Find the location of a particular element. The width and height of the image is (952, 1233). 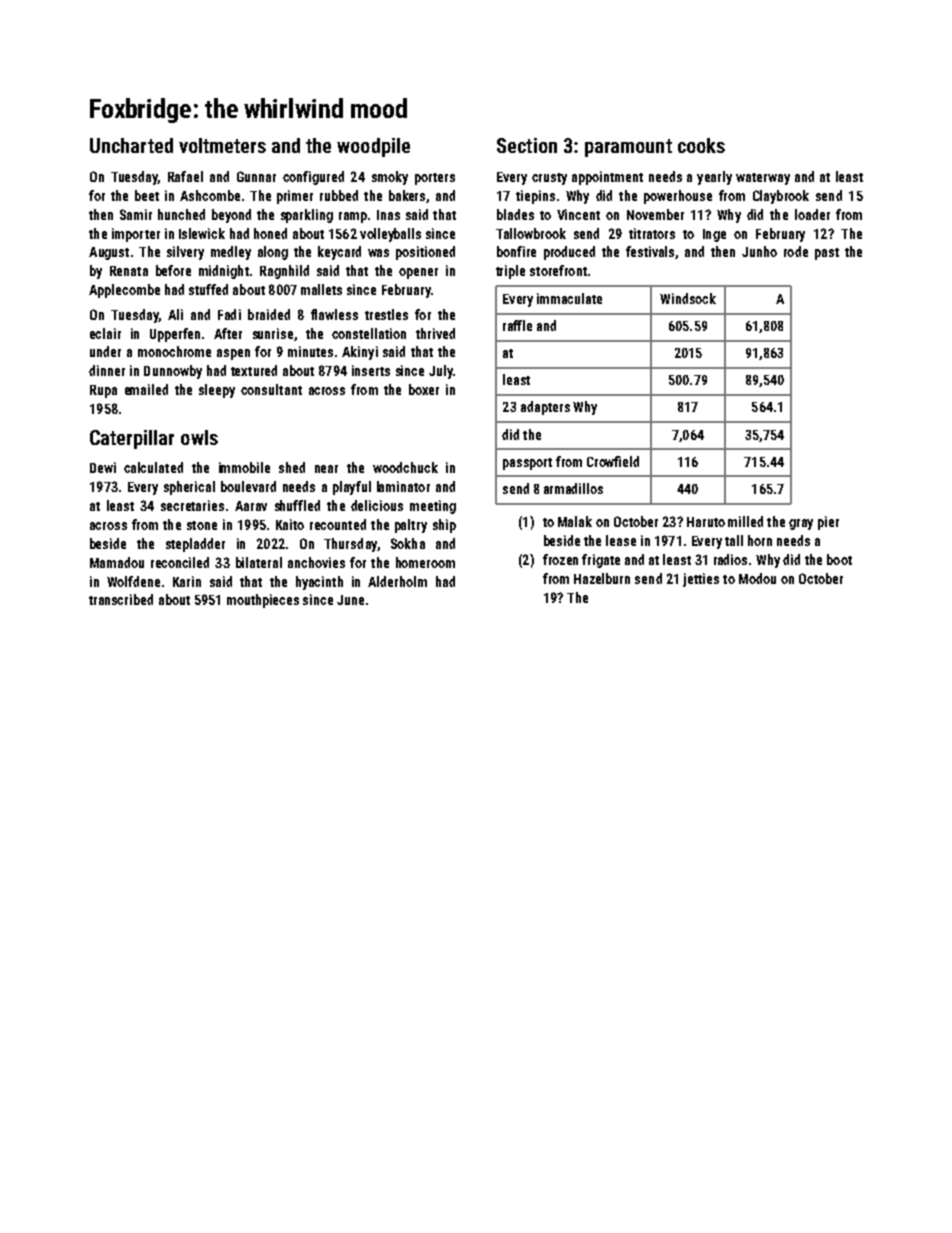

boxer is located at coordinates (424, 389).
